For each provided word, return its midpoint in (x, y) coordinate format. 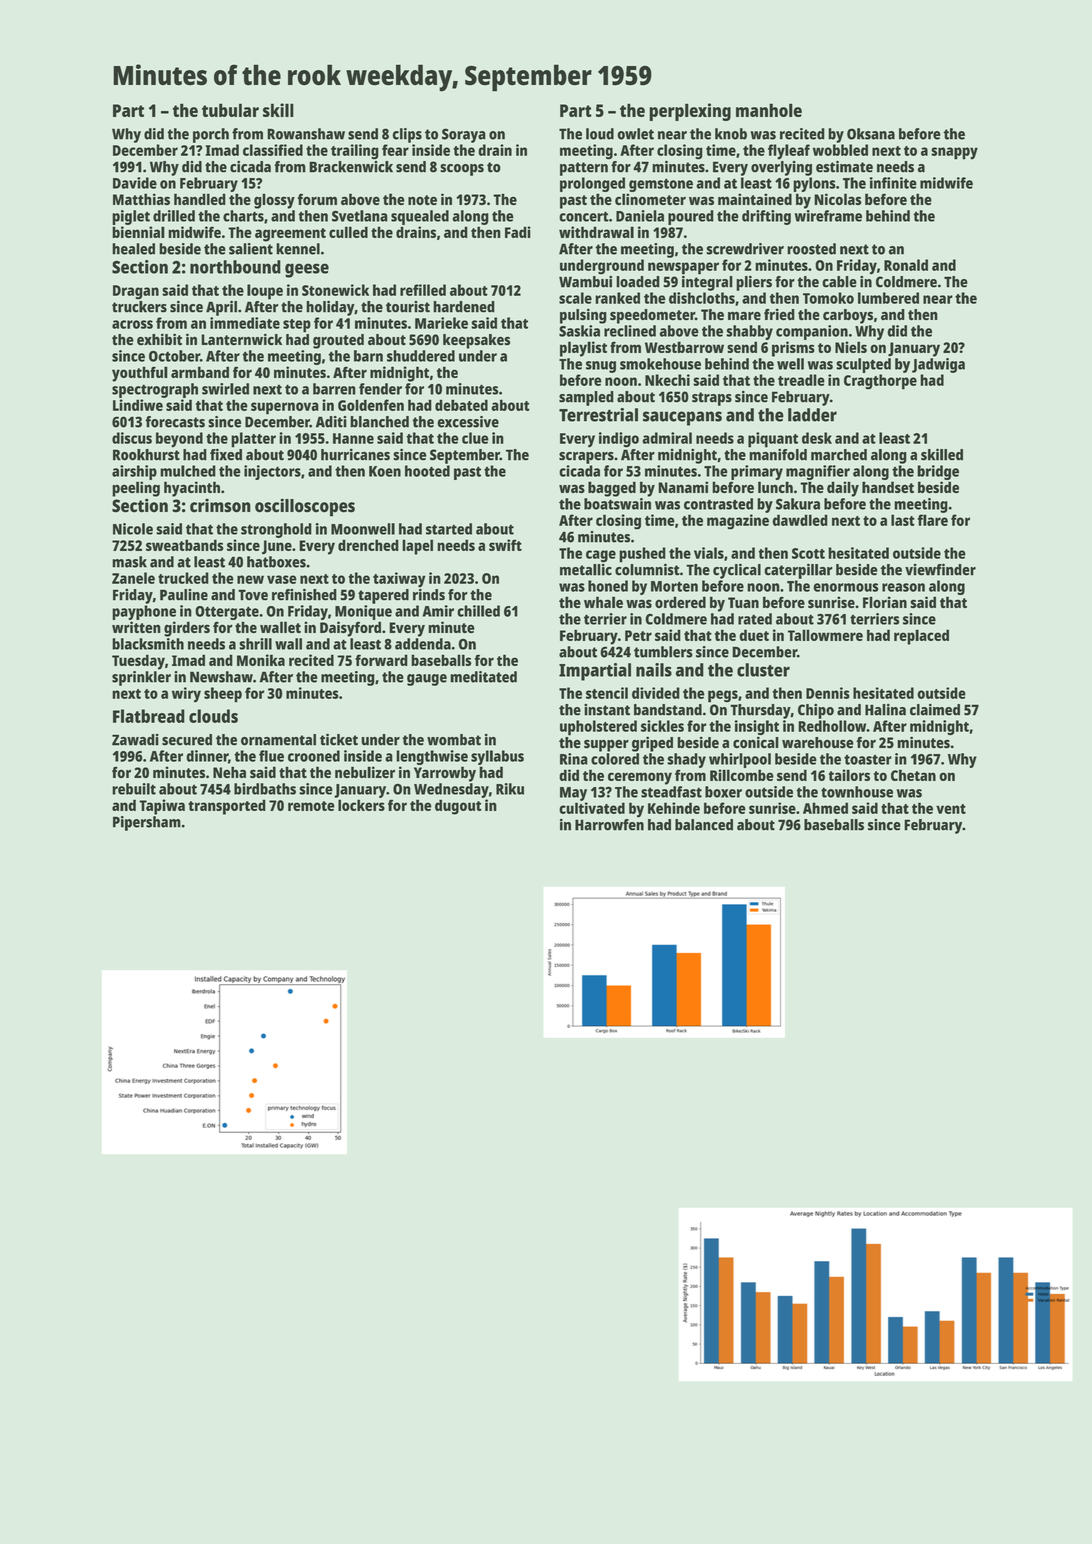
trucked (183, 578)
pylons (814, 184)
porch (211, 135)
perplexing (690, 112)
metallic (586, 570)
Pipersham (147, 823)
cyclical (737, 571)
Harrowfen (609, 825)
